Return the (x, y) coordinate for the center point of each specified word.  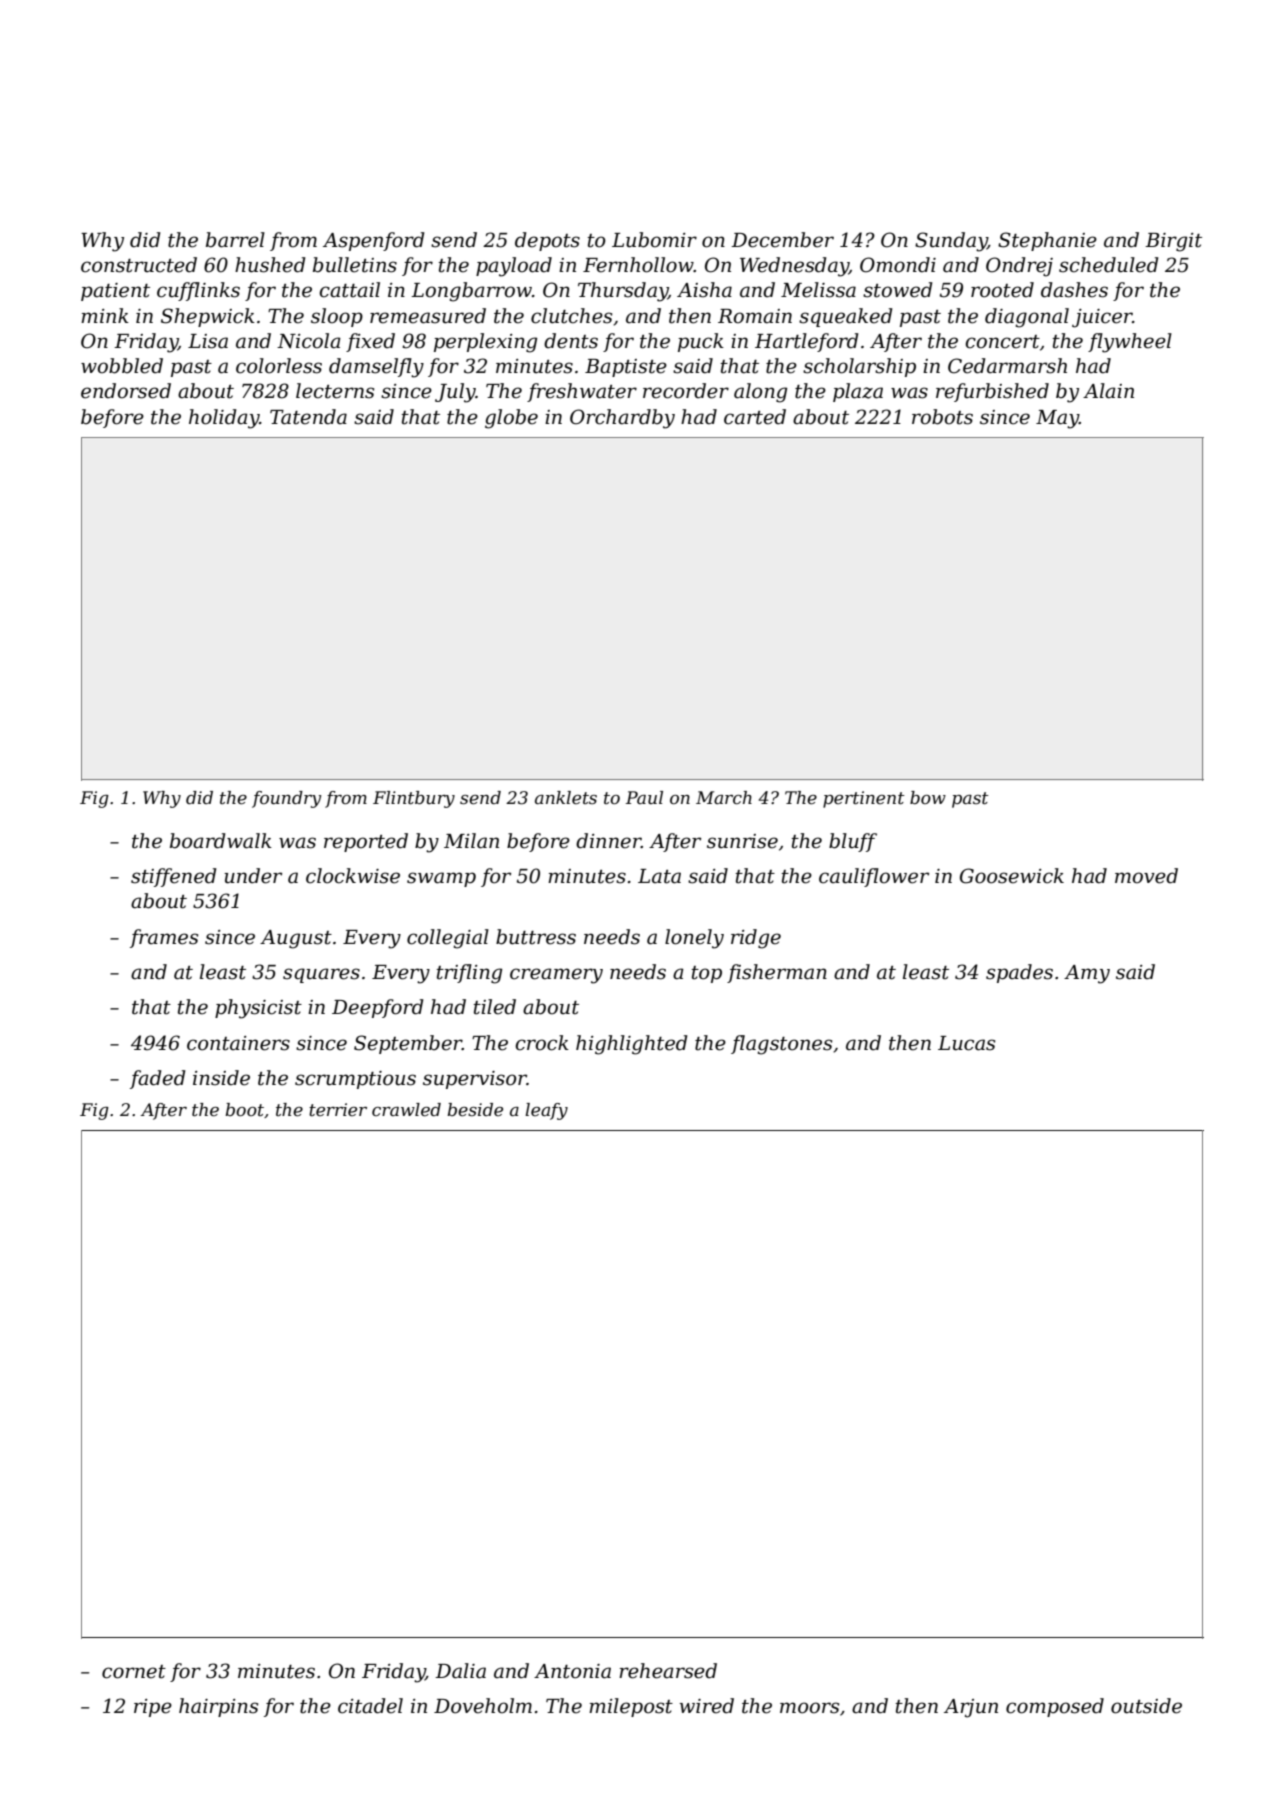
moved (1146, 876)
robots (942, 417)
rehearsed (668, 1671)
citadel (370, 1706)
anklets (566, 797)
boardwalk (221, 841)
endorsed (126, 391)
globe (511, 419)
